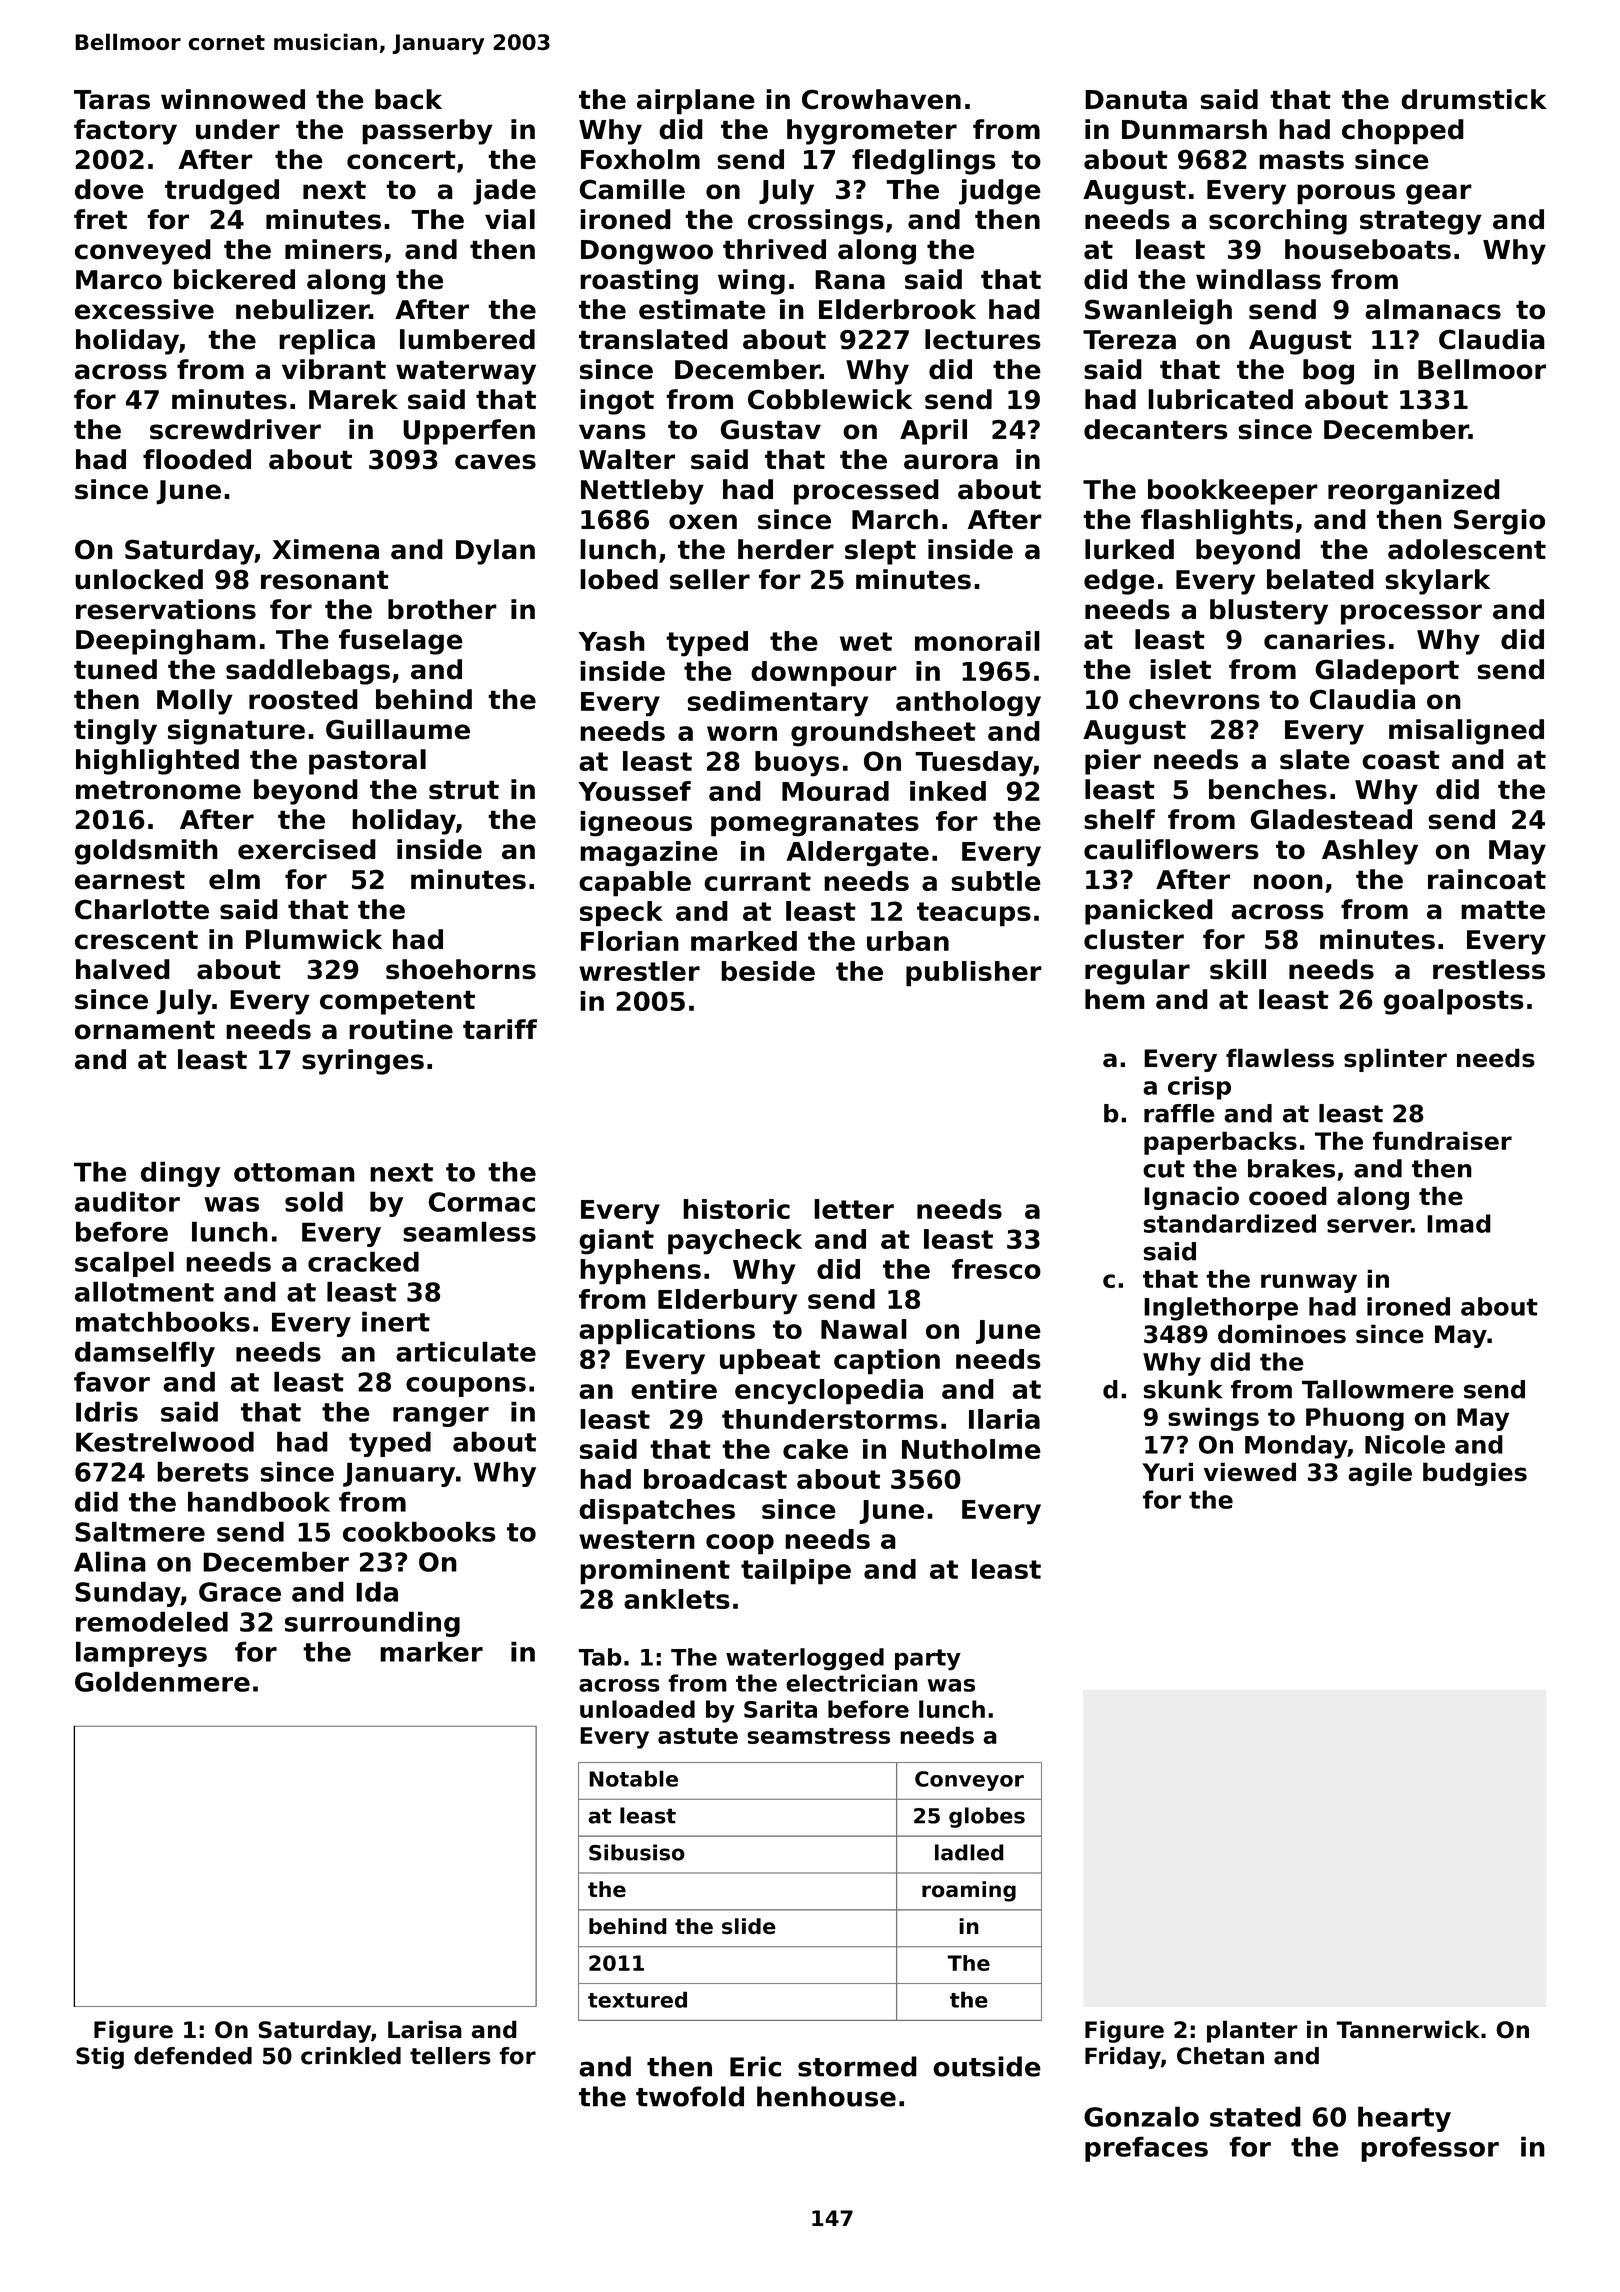 Image resolution: width=1620 pixels, height=2292 pixels. I want to click on Tallowmere, so click(1378, 1389).
